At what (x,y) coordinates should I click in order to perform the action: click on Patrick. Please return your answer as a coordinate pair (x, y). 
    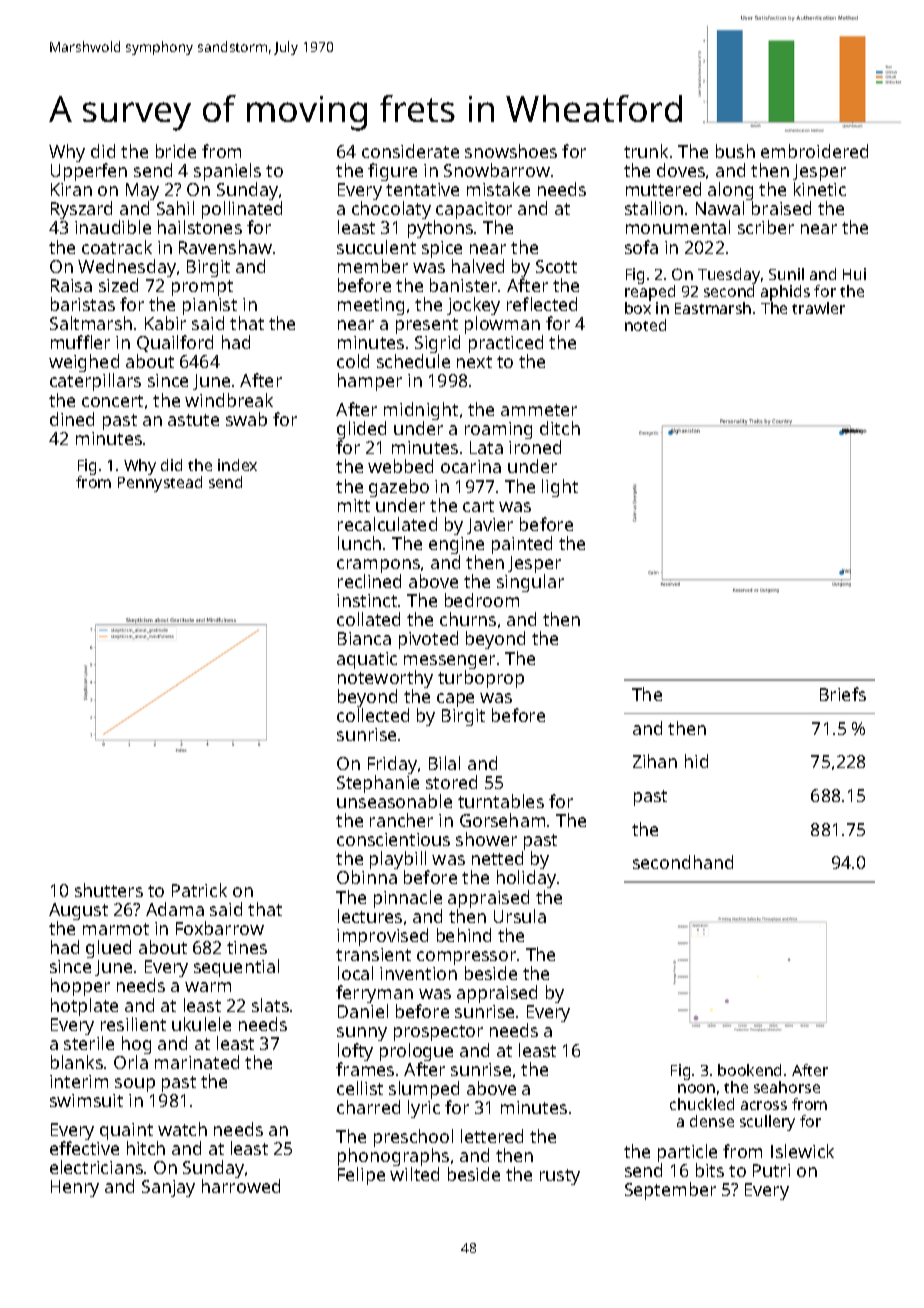
    Looking at the image, I should click on (199, 890).
